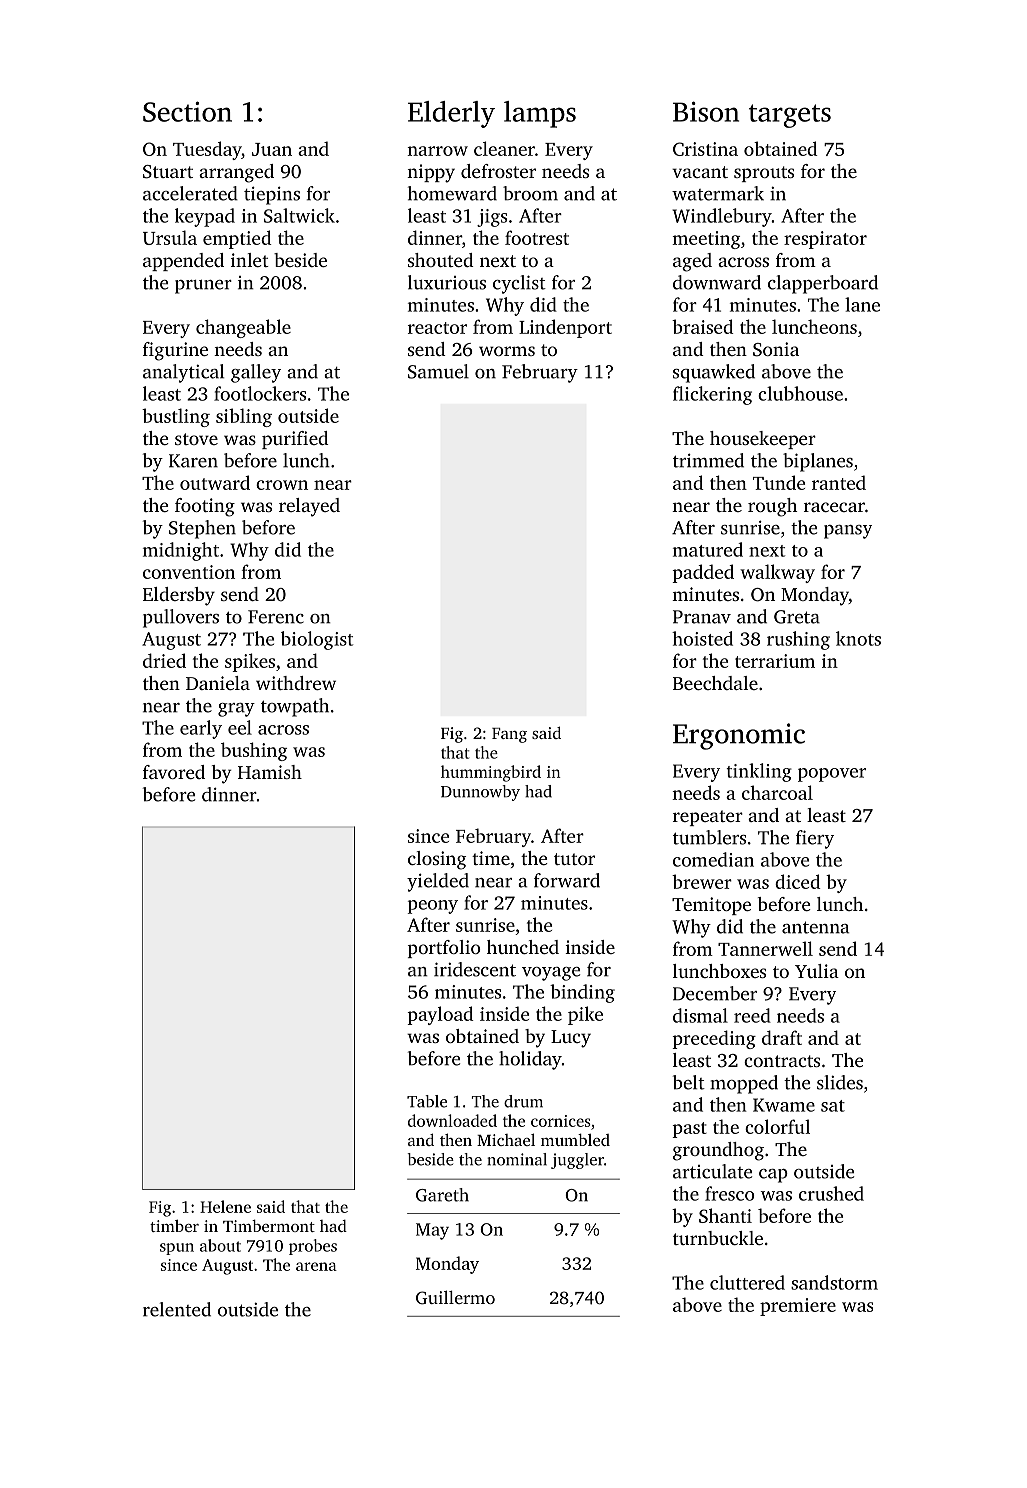 This screenshot has height=1488, width=1027. Describe the element at coordinates (316, 1266) in the screenshot. I see `arena` at that location.
